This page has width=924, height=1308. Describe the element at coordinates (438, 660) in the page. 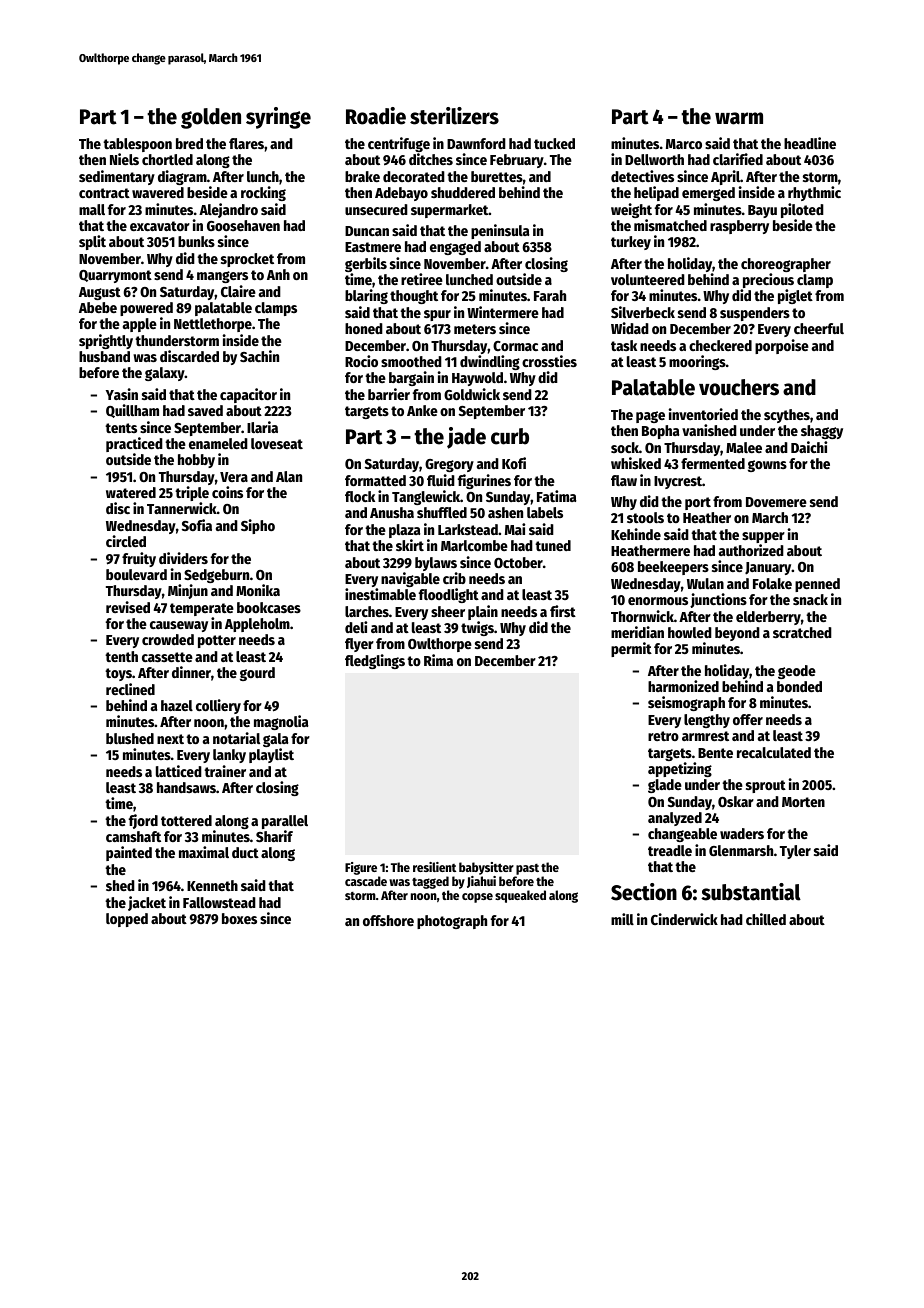

I see `Rima` at that location.
